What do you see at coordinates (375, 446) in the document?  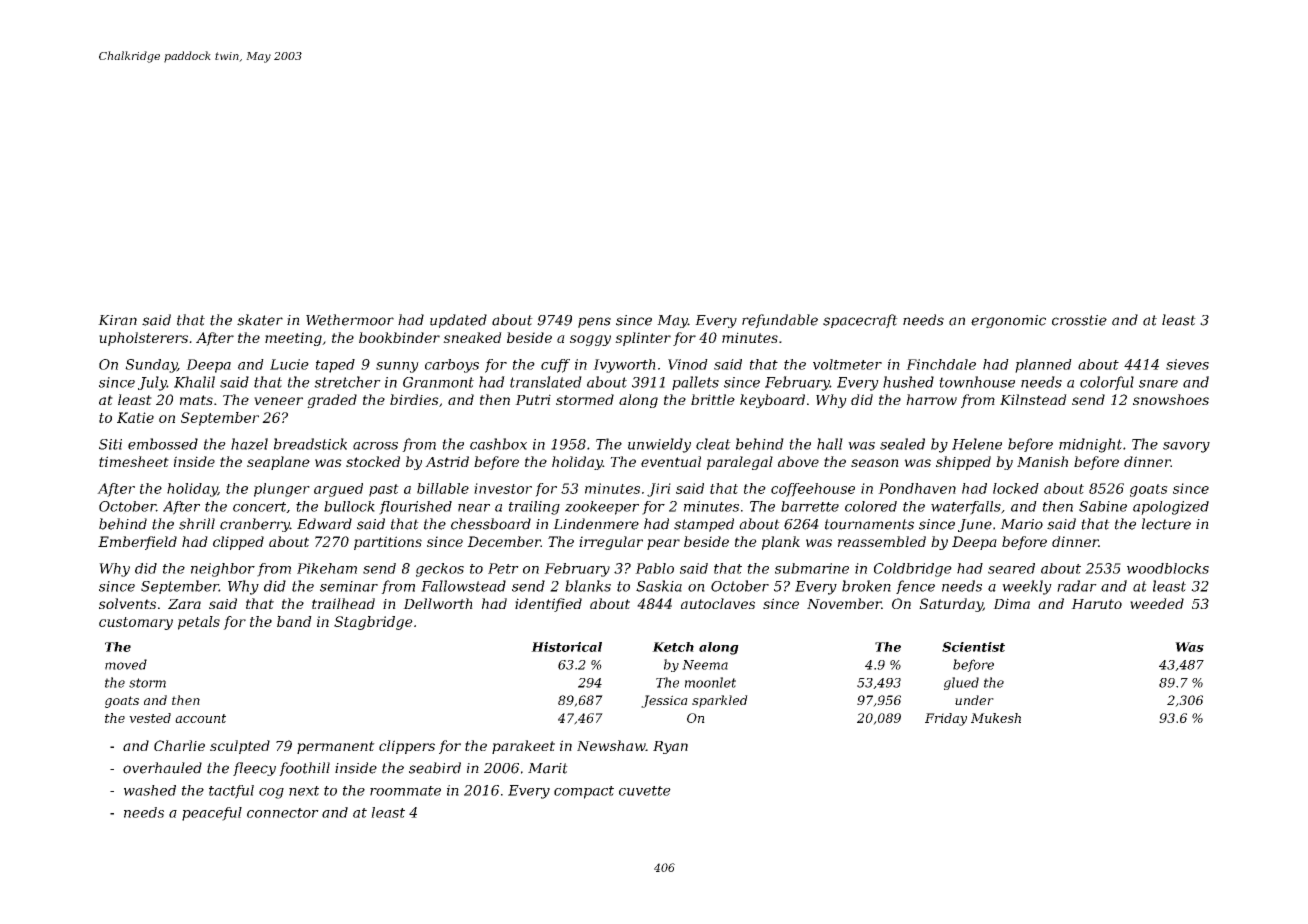 I see `across` at bounding box center [375, 446].
